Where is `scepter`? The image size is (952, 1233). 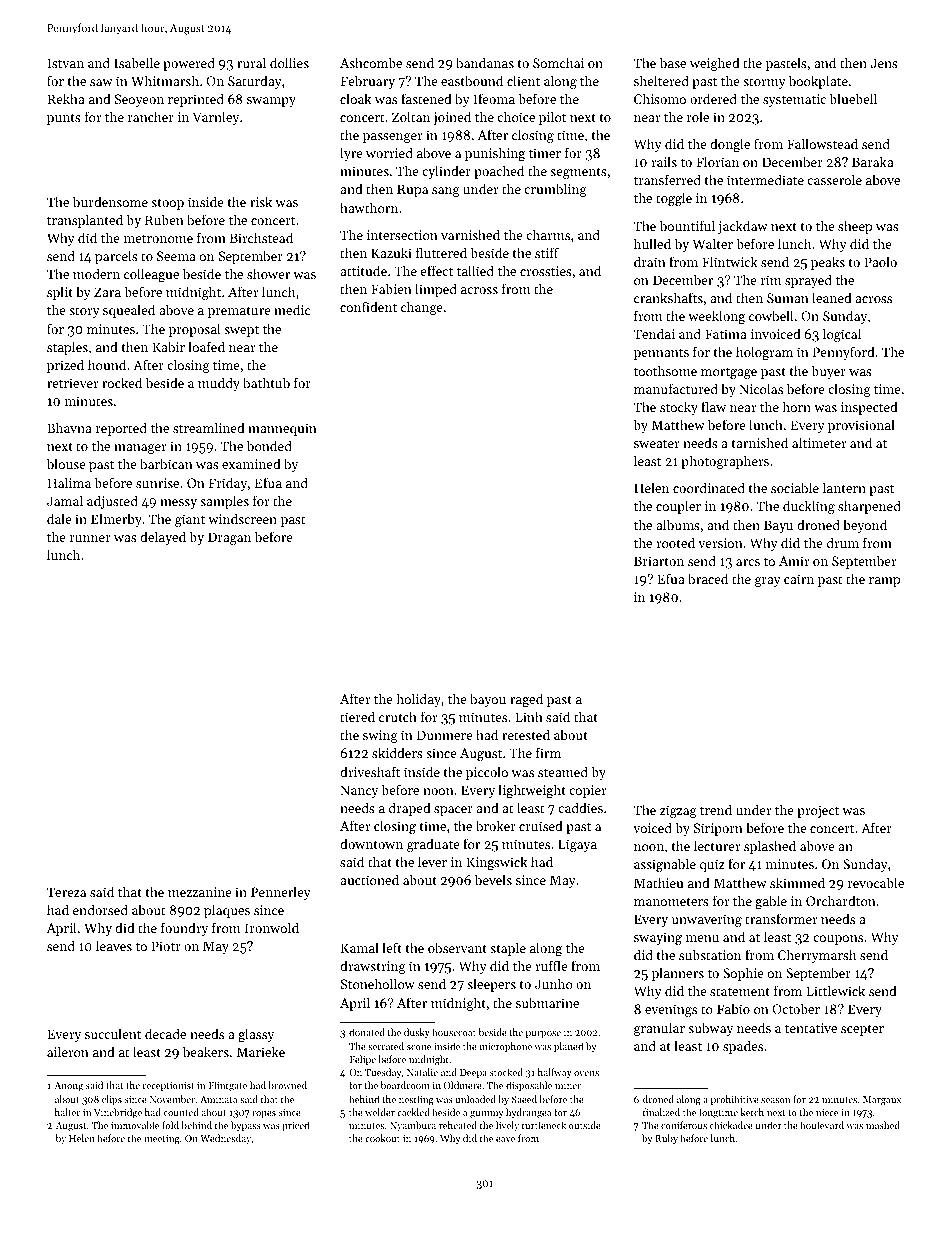
scepter is located at coordinates (862, 1030).
